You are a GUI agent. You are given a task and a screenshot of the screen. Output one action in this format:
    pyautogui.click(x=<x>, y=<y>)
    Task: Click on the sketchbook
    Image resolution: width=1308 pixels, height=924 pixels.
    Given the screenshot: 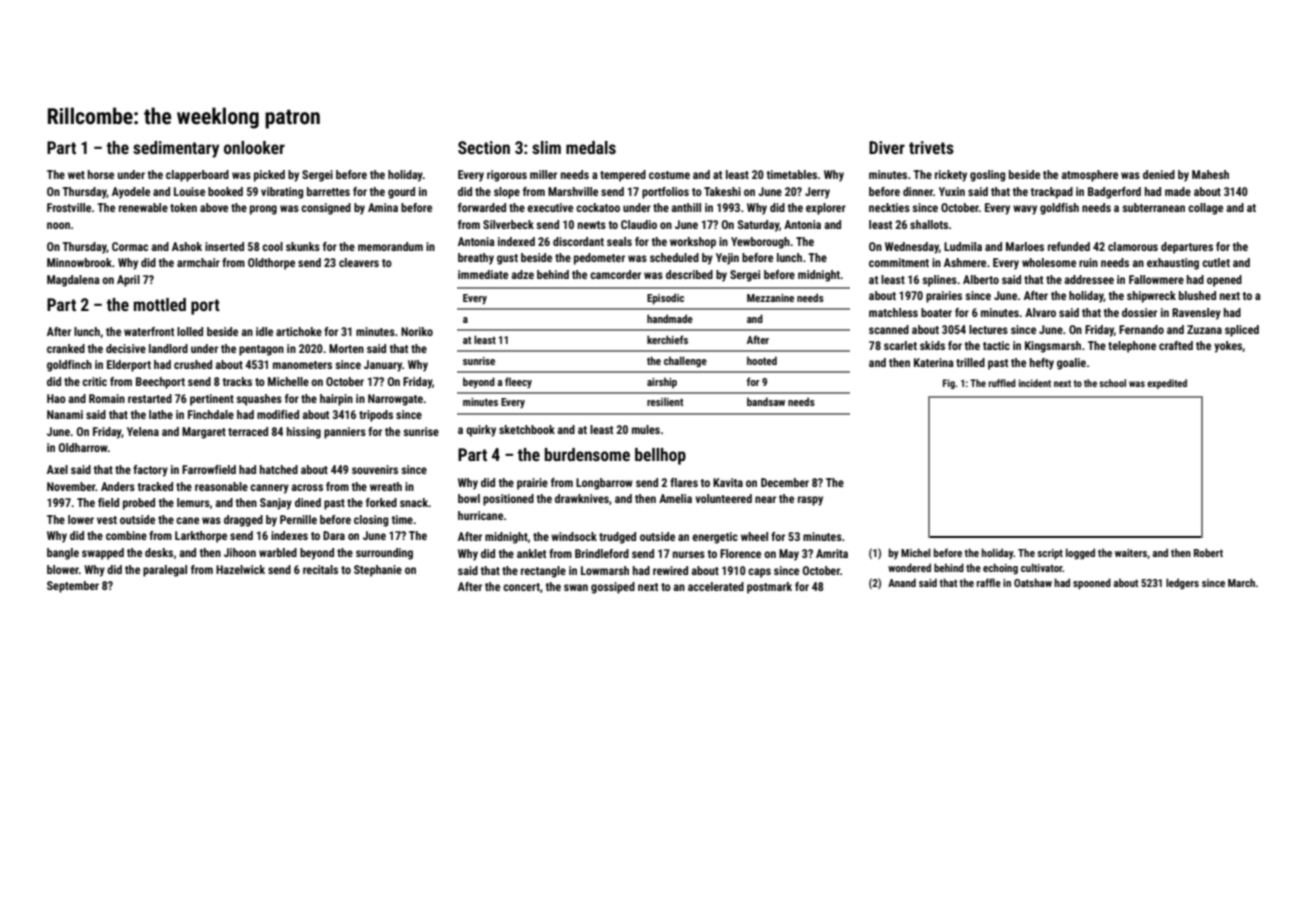 What is the action you would take?
    pyautogui.click(x=527, y=429)
